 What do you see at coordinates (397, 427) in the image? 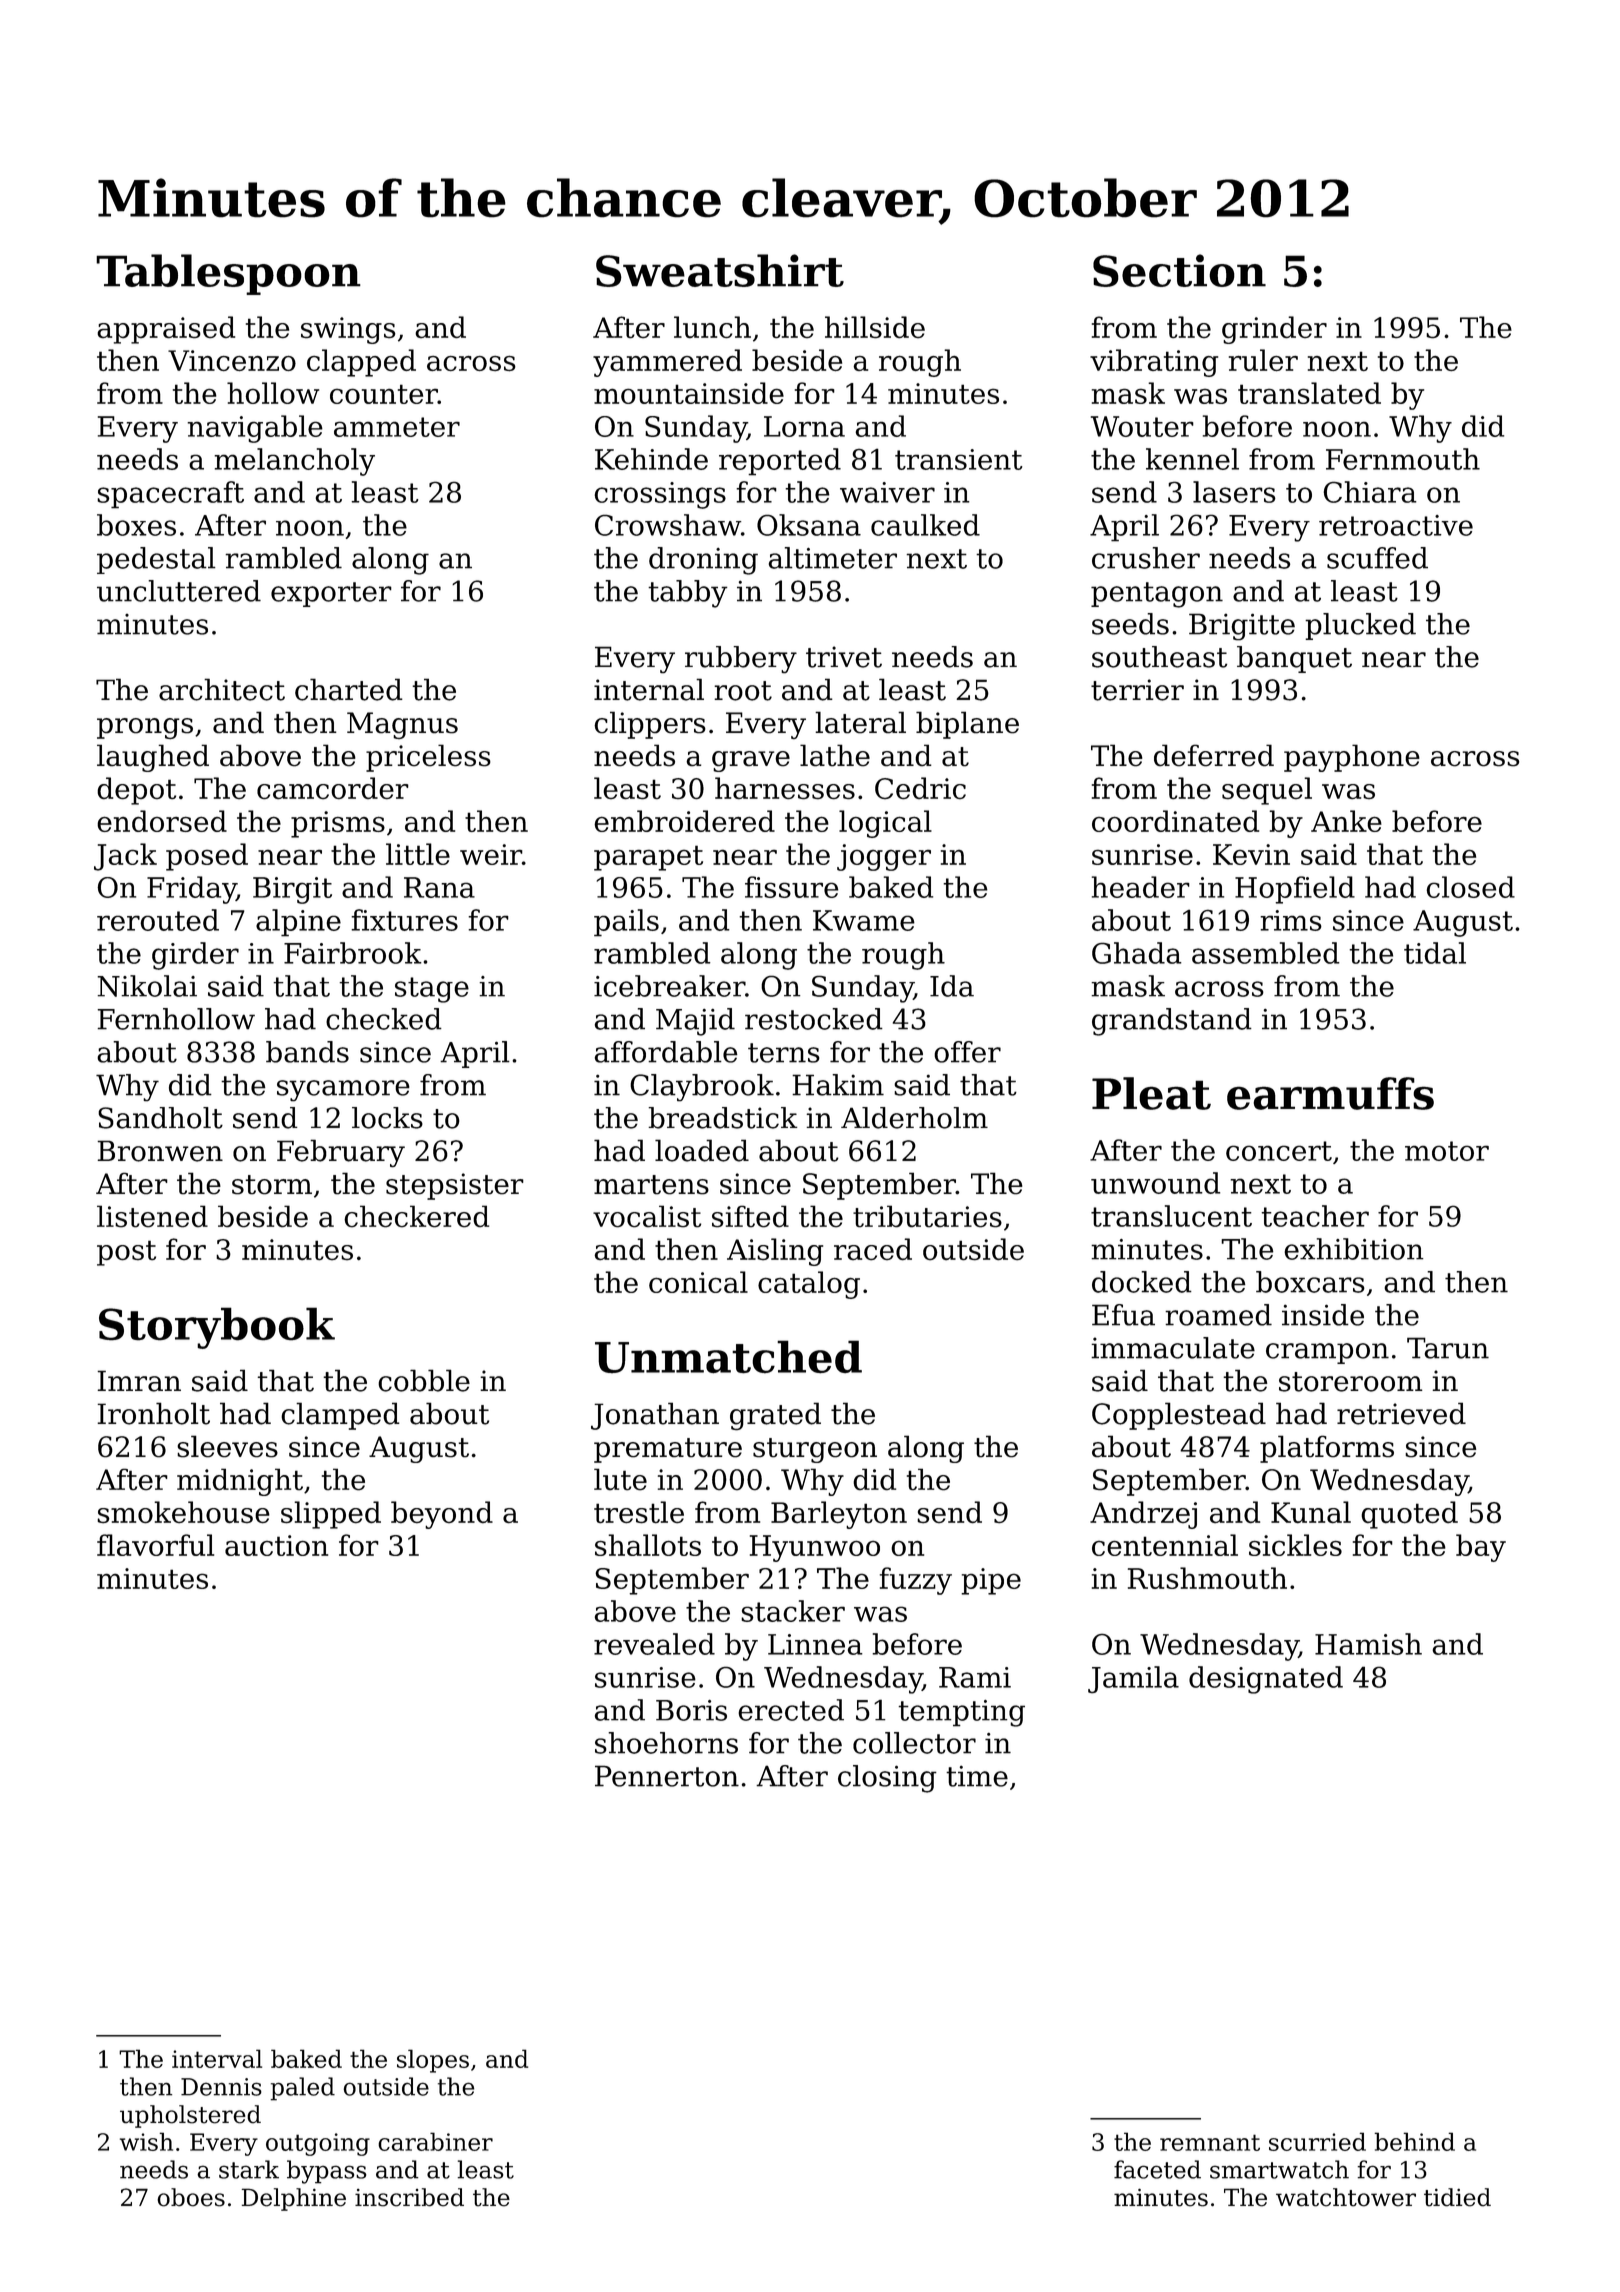
I see `ammeter` at bounding box center [397, 427].
